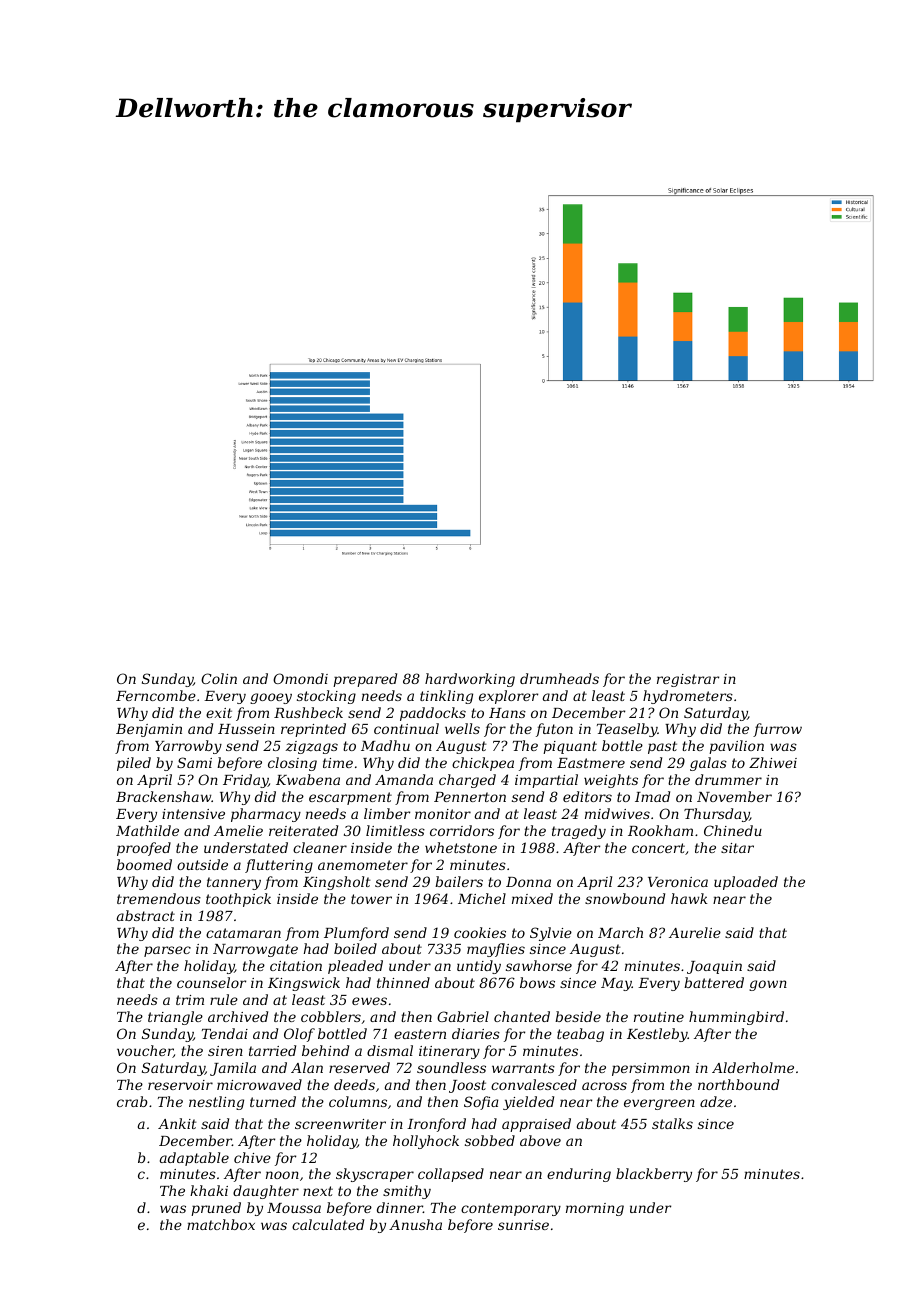 The height and width of the document is (1308, 924). I want to click on Ferncombe, so click(156, 695).
